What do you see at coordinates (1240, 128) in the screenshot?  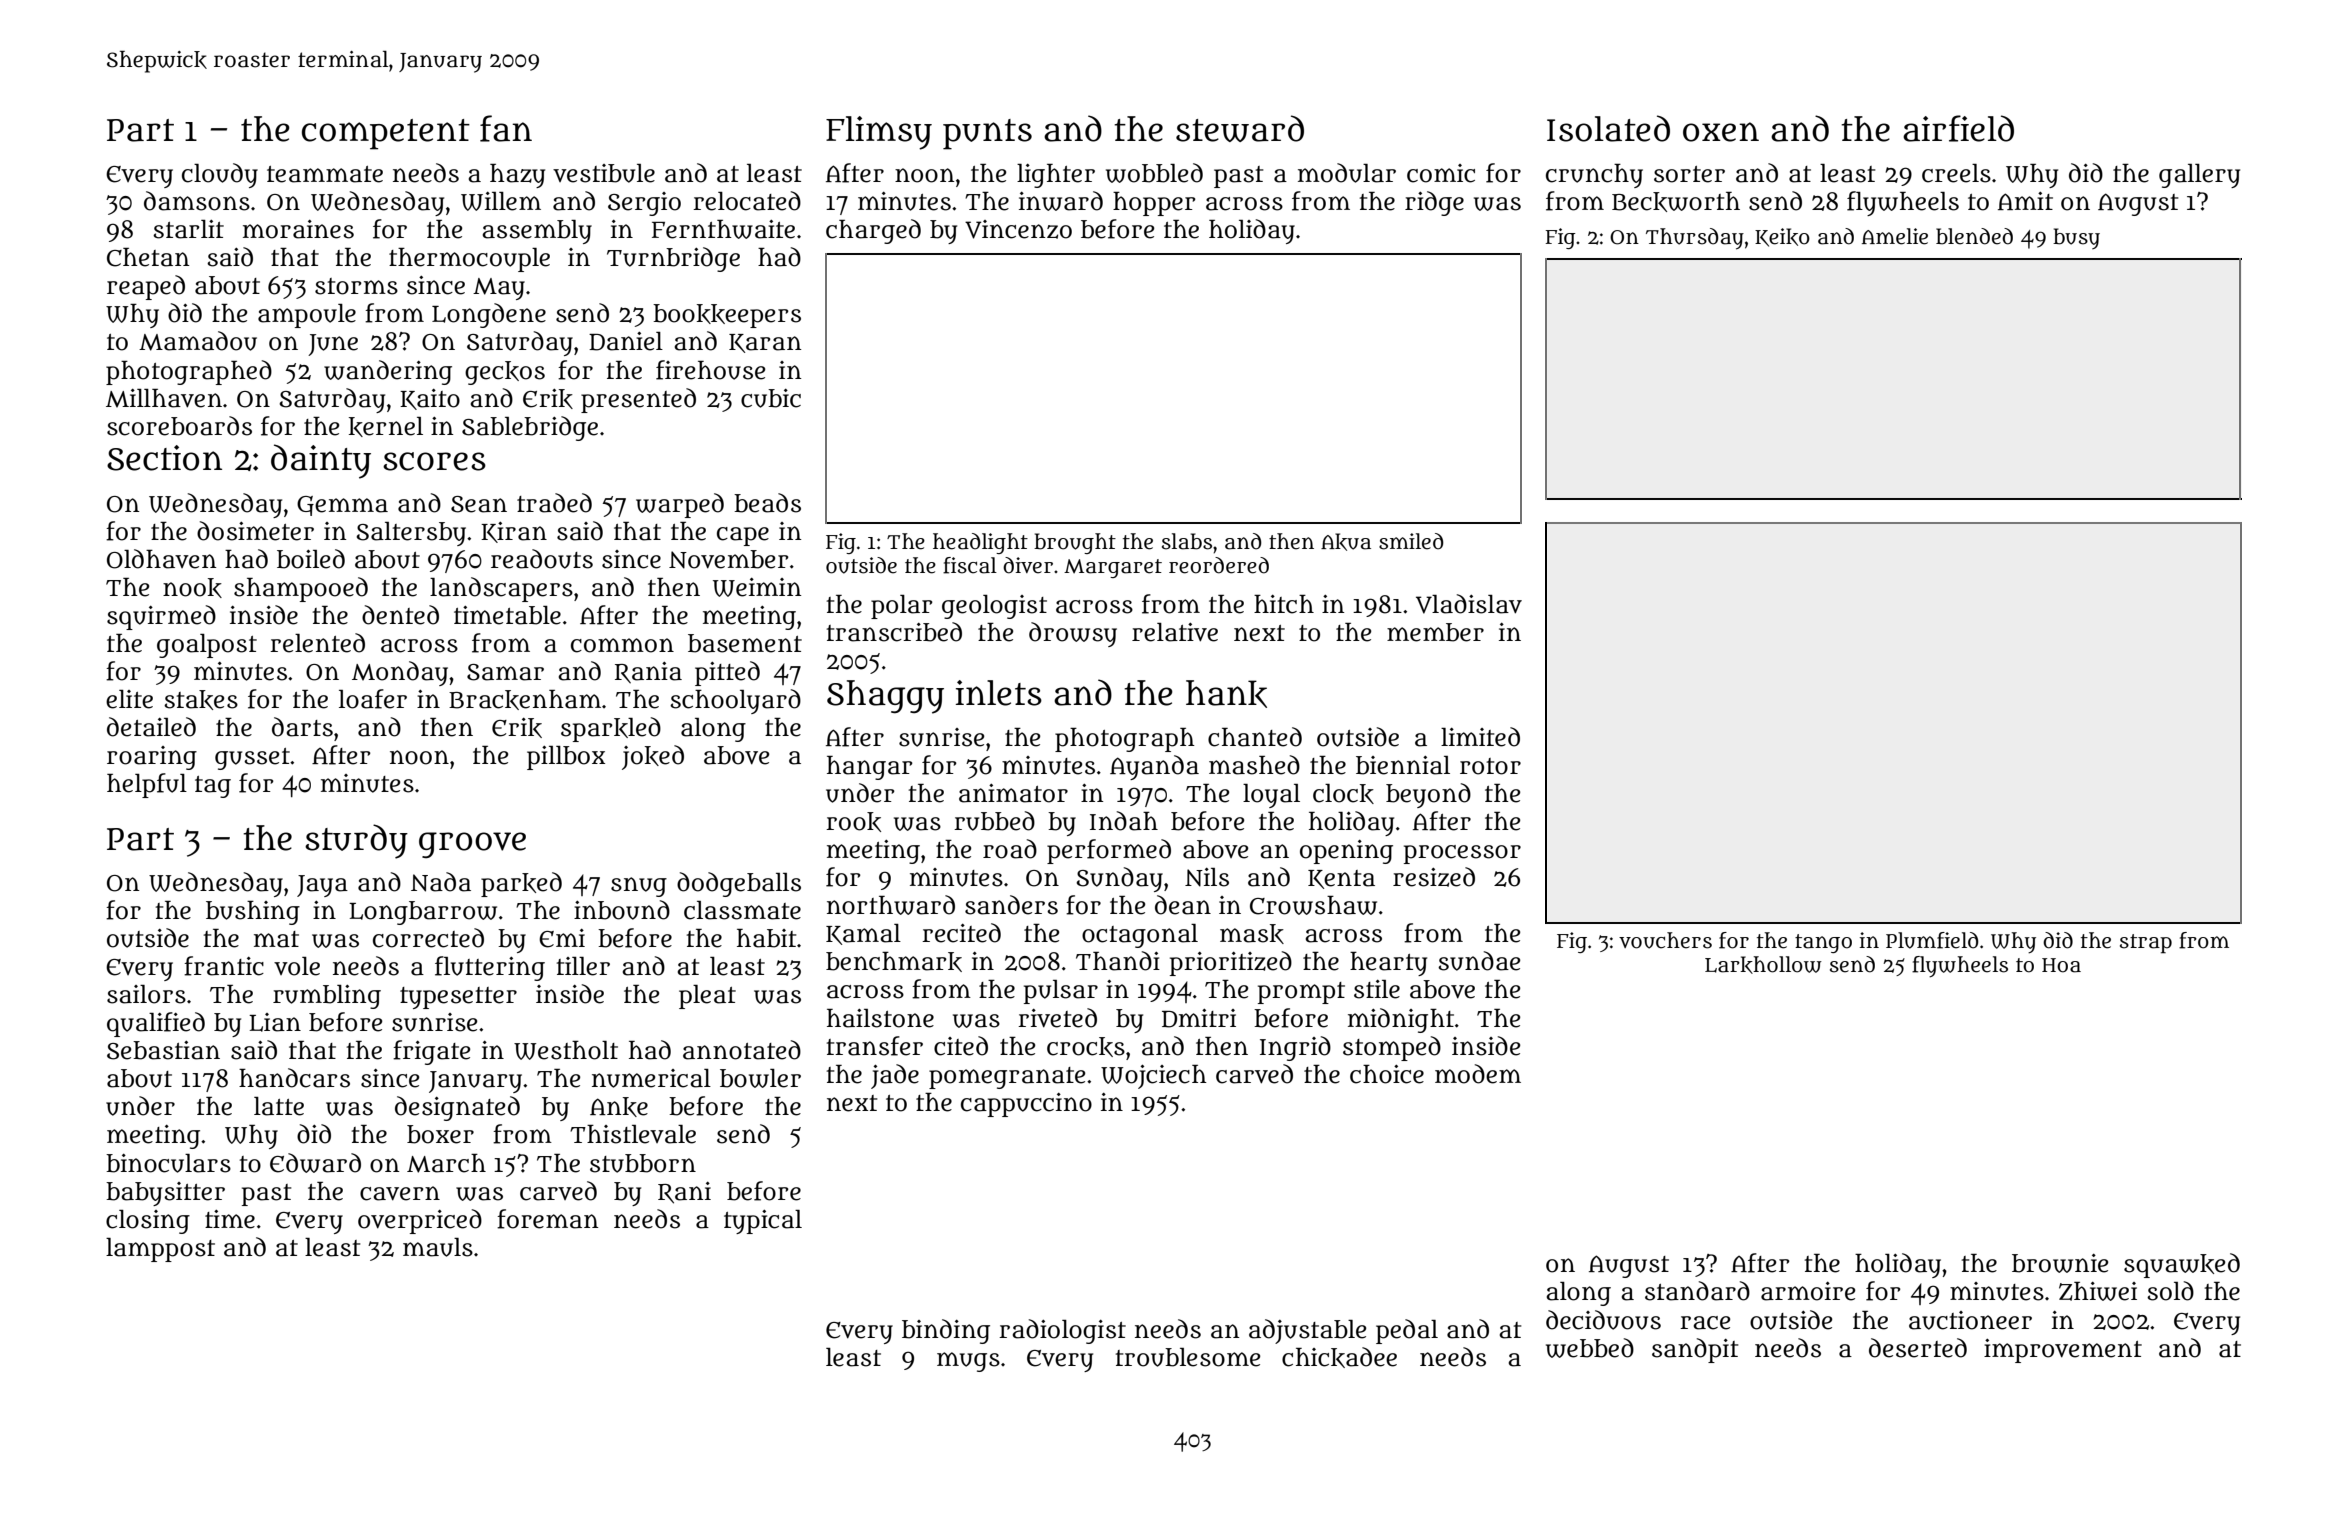 I see `steward` at bounding box center [1240, 128].
